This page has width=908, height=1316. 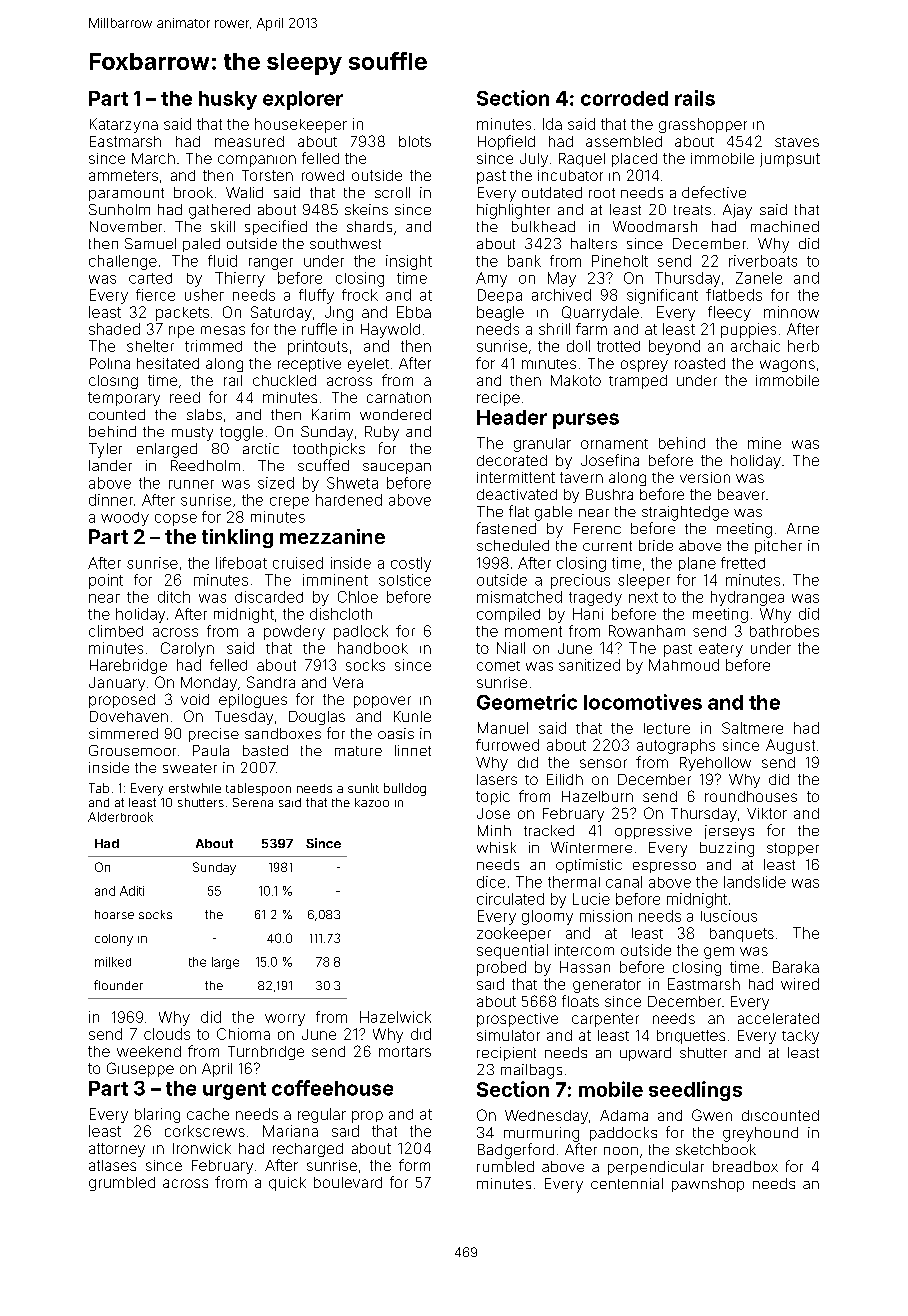 I want to click on Carolyn, so click(x=187, y=649).
